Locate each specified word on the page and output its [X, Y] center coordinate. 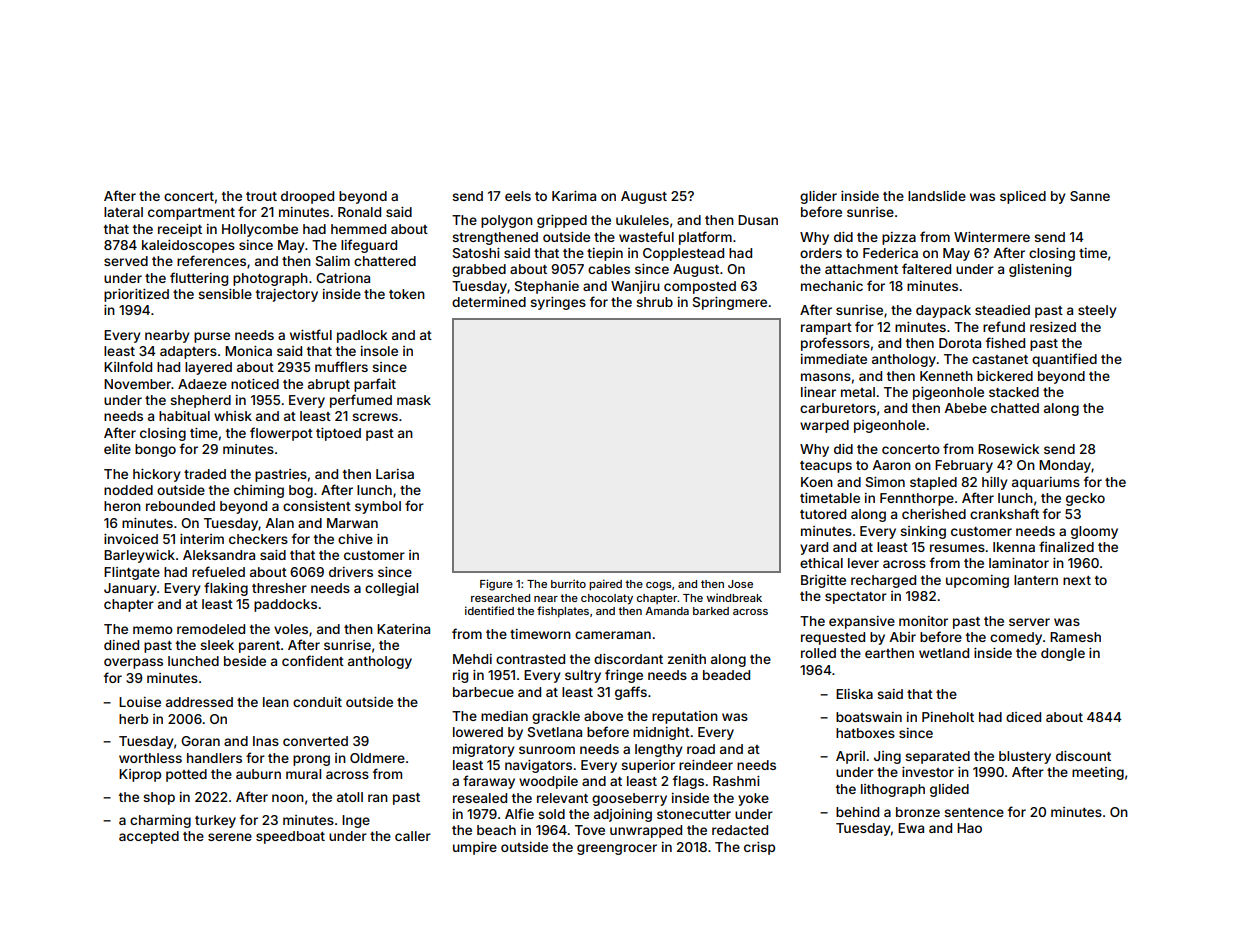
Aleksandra [219, 555]
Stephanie [547, 287]
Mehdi [472, 659]
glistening [1040, 270]
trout [261, 196]
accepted [149, 837]
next [1077, 580]
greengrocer [617, 849]
